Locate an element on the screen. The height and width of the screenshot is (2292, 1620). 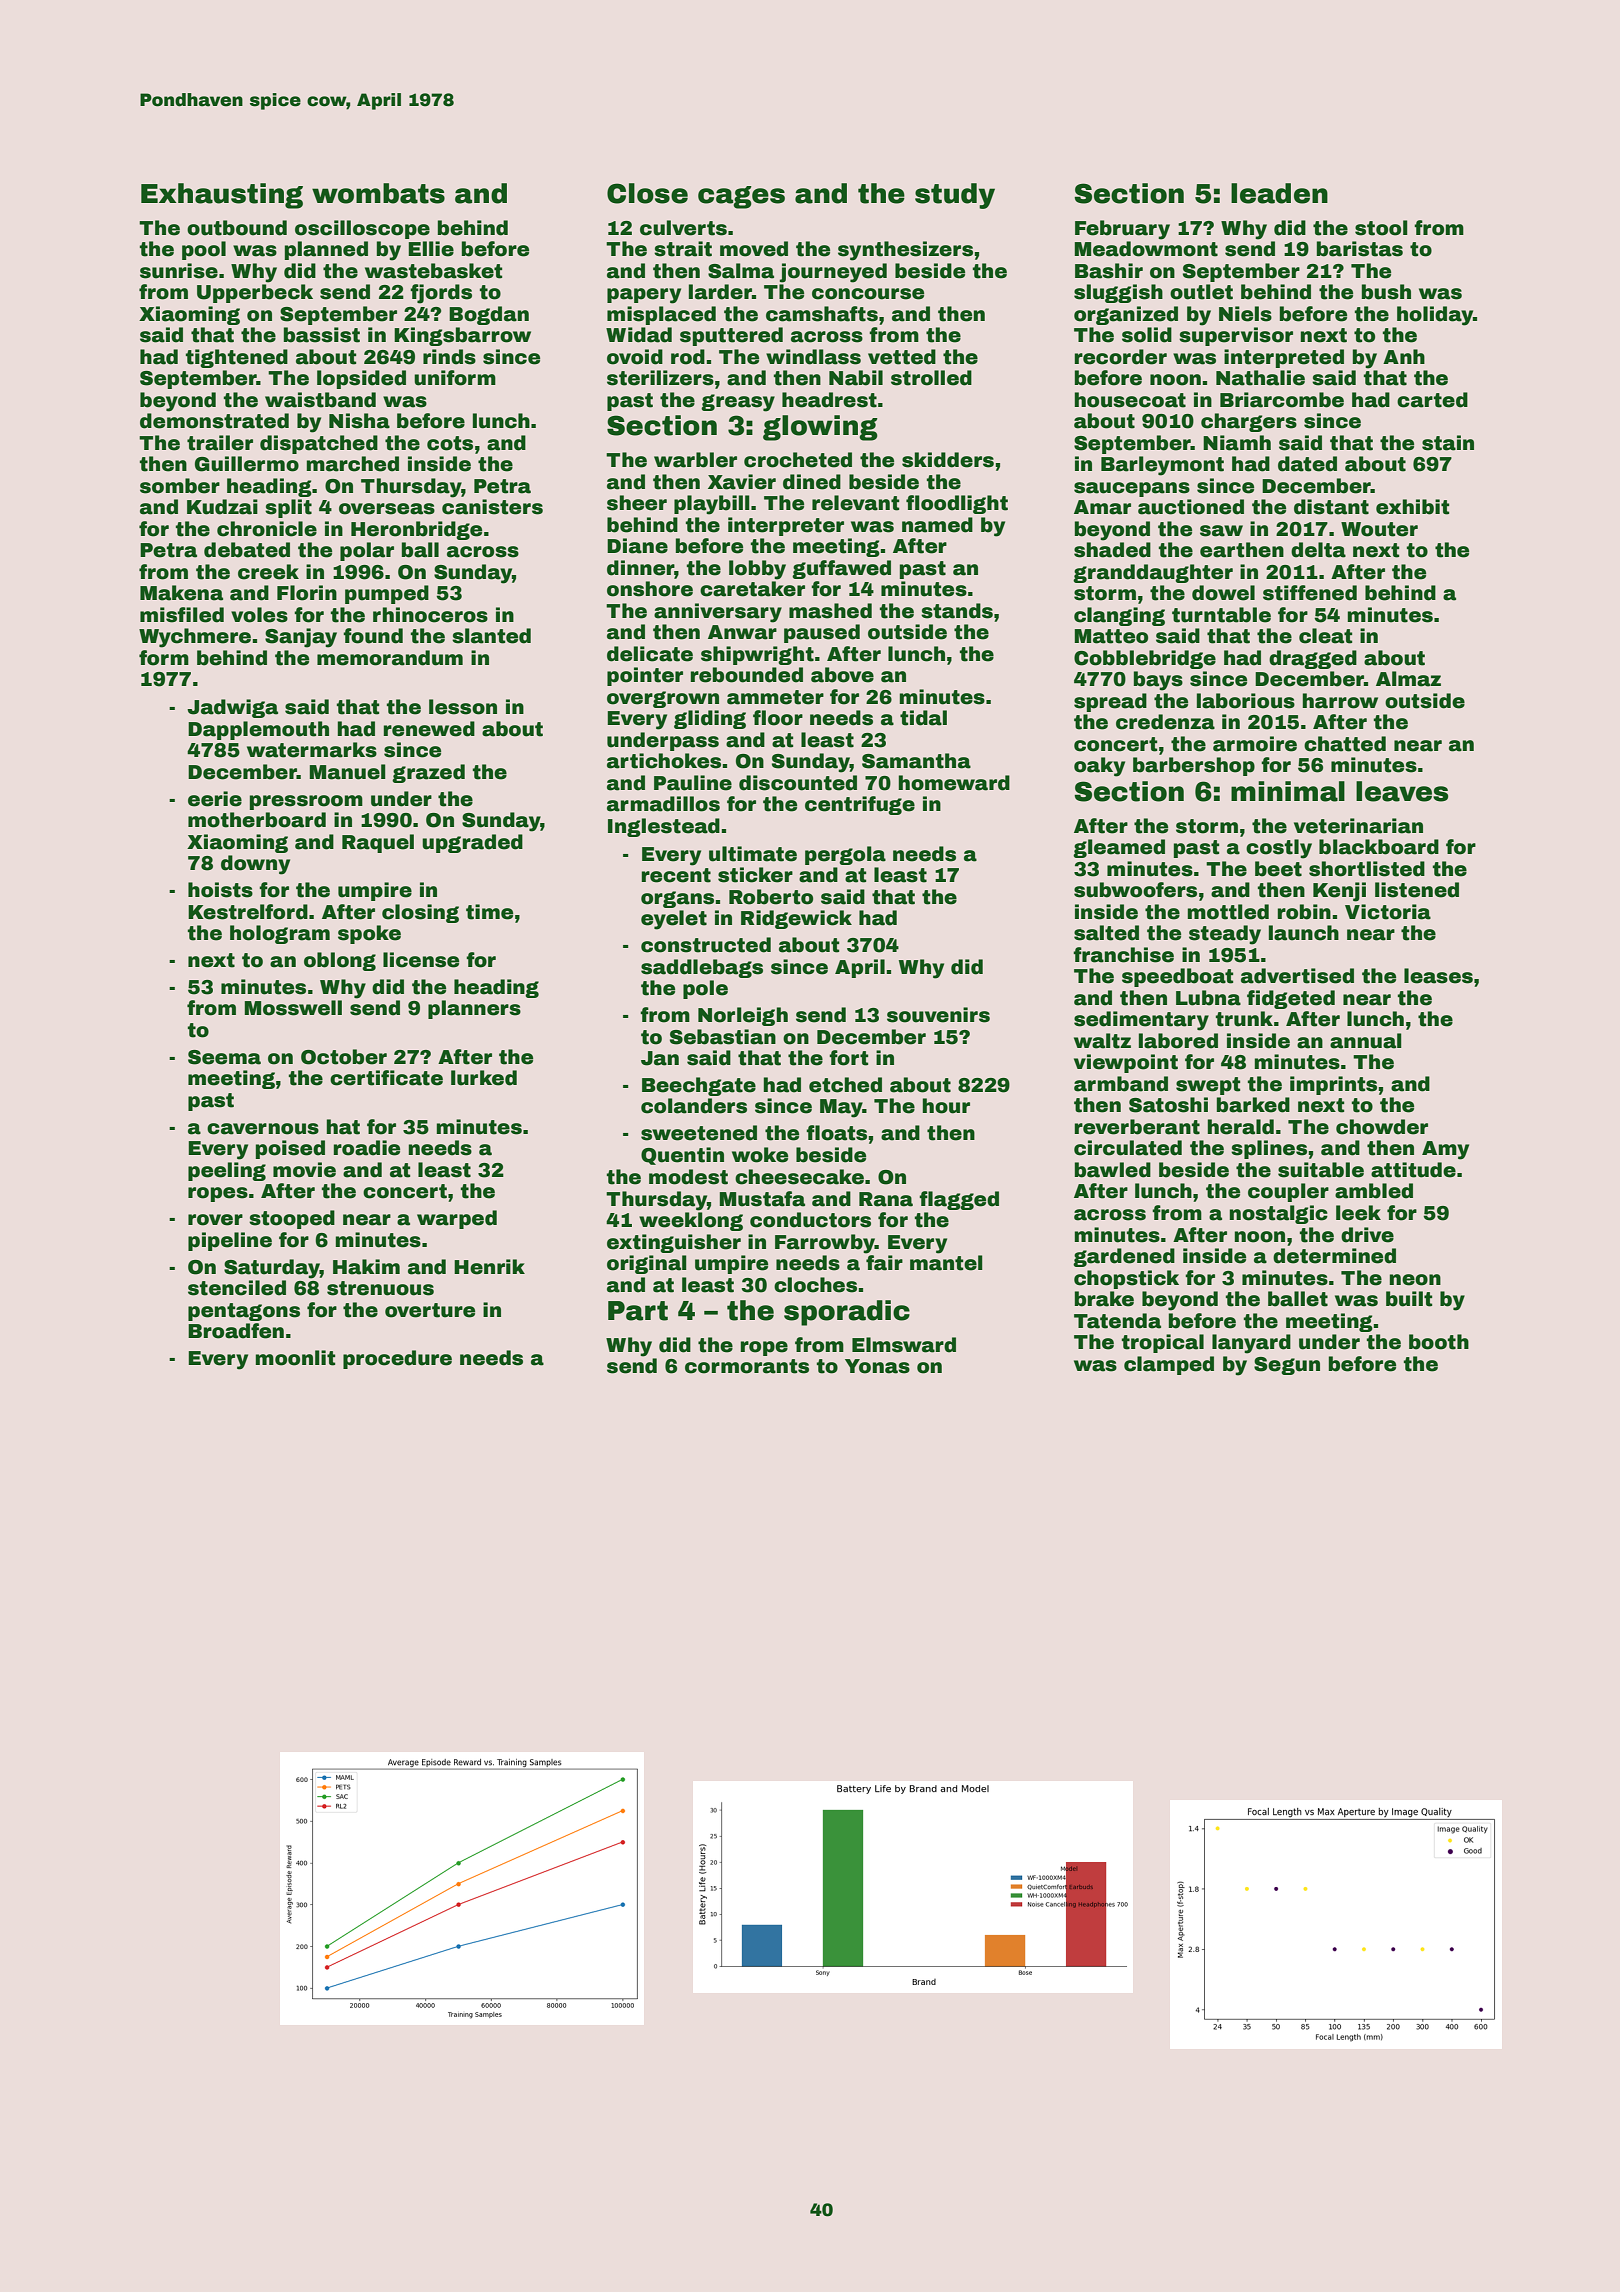
pressroom is located at coordinates (306, 802).
